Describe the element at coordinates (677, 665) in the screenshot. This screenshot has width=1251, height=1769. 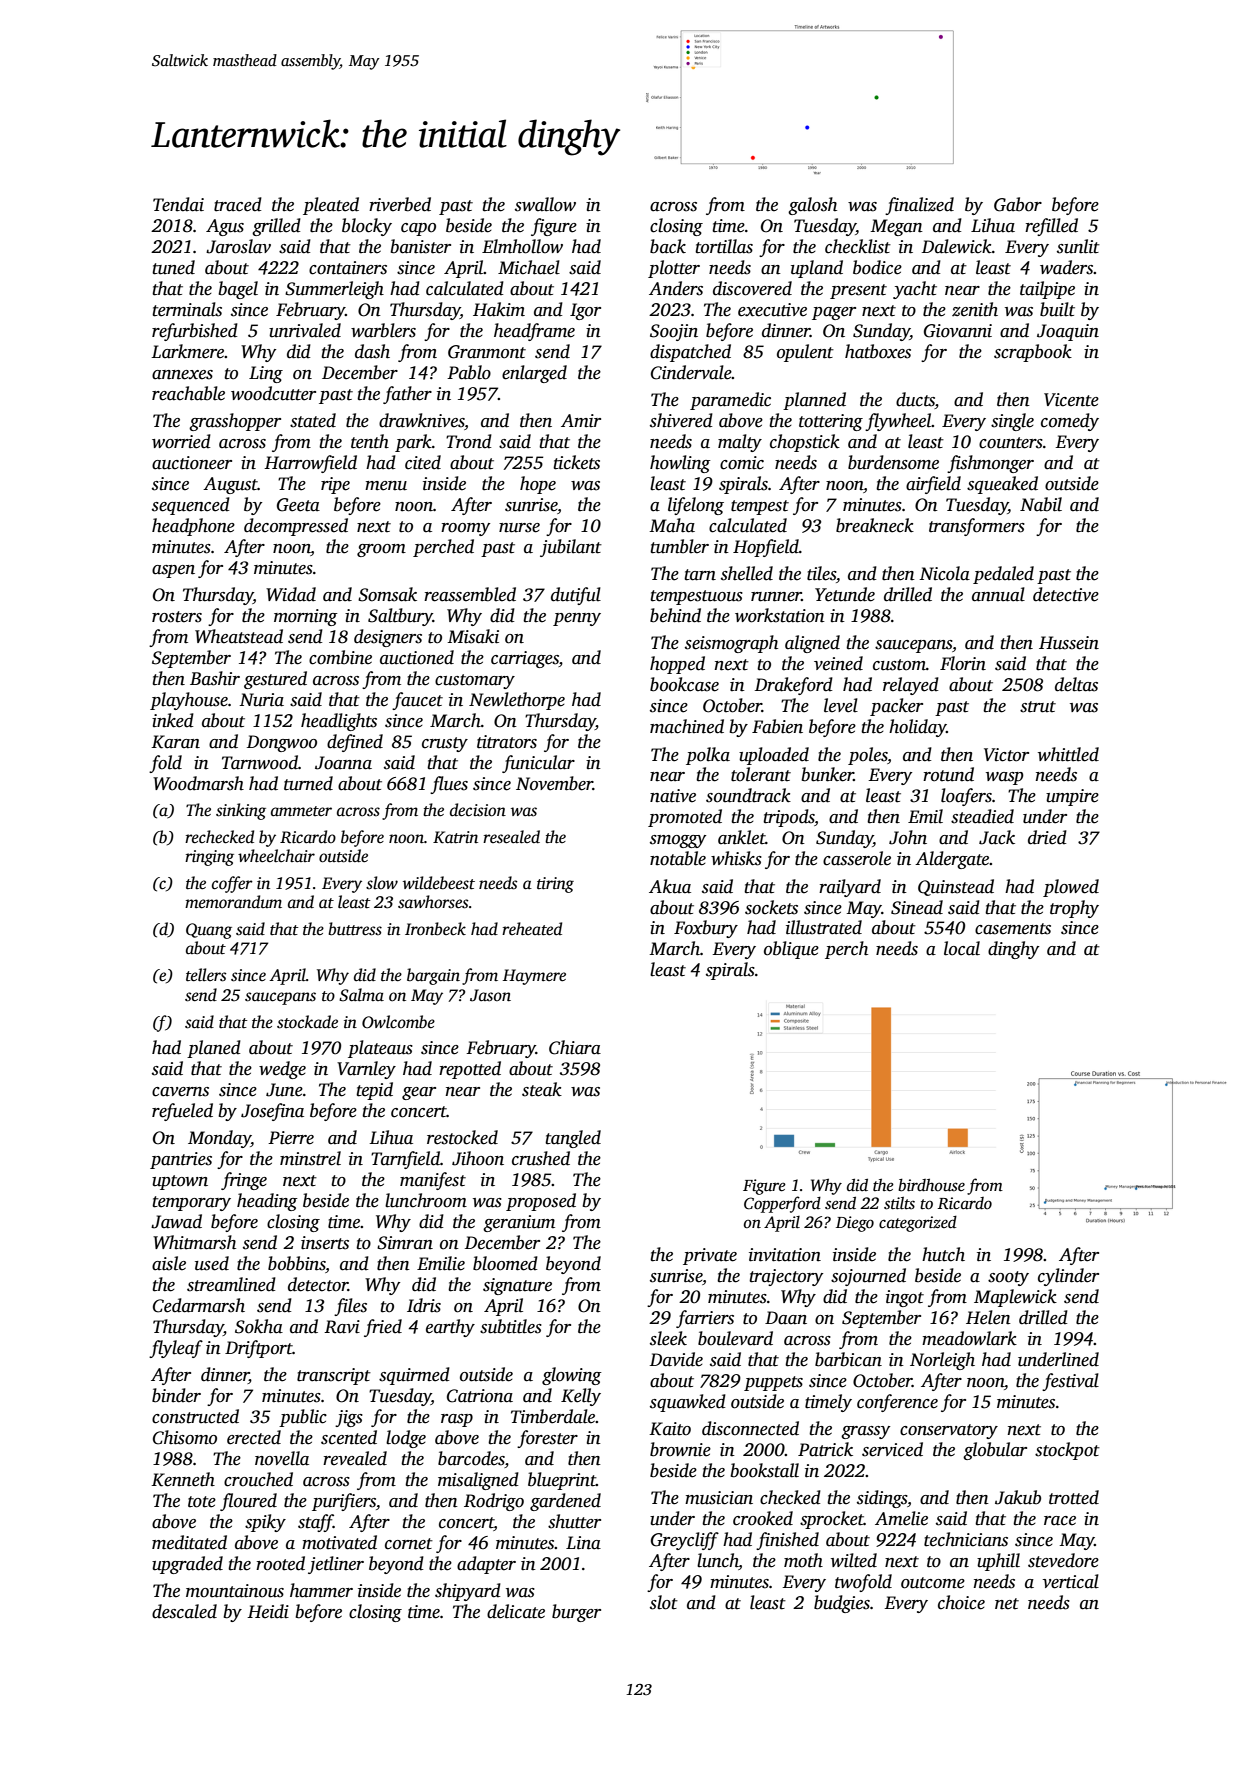
I see `hopped` at that location.
